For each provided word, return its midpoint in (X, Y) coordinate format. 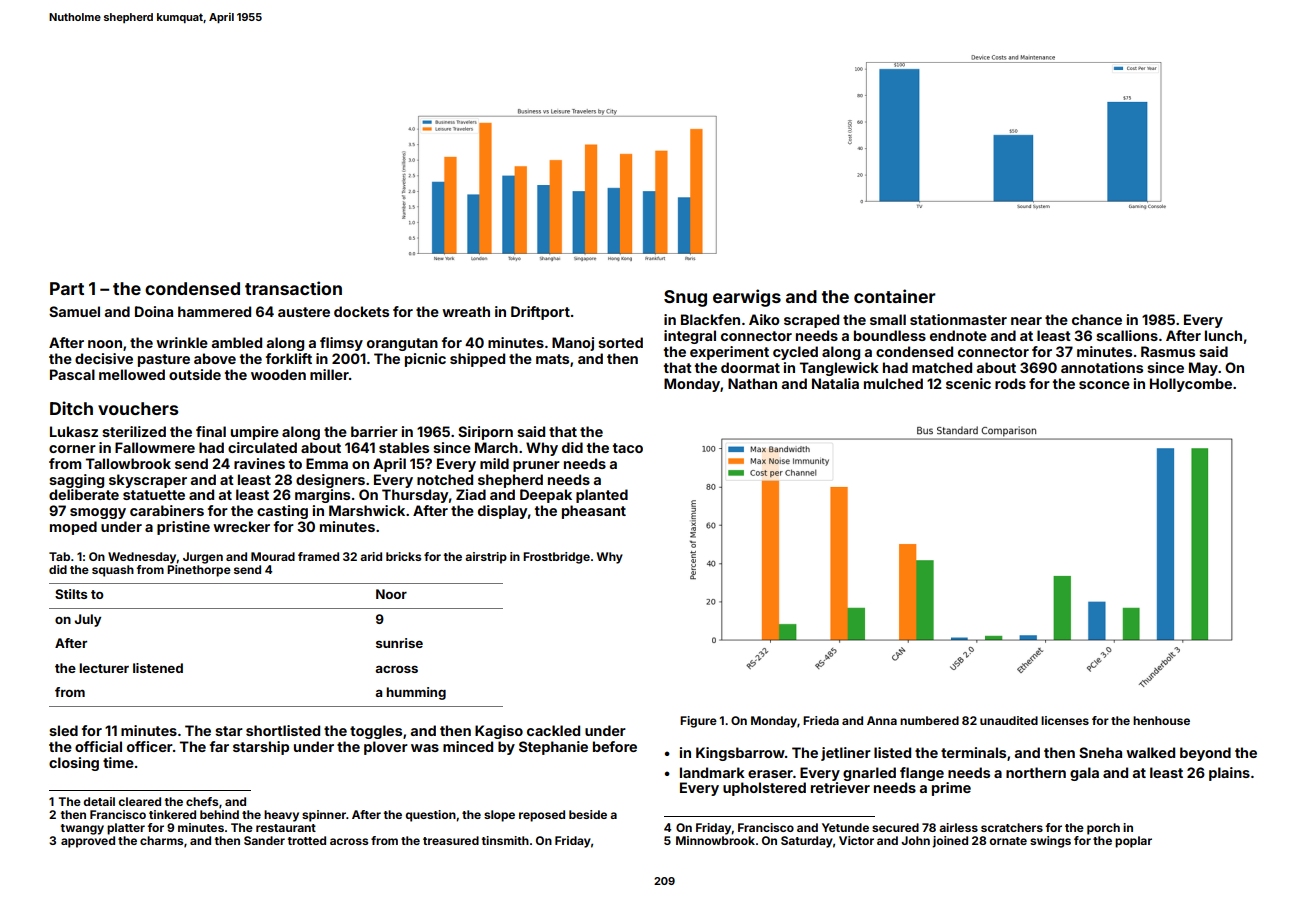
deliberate (84, 494)
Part (67, 288)
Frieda (821, 720)
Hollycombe (1191, 385)
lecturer (104, 668)
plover (386, 748)
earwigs (747, 298)
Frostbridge (556, 558)
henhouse (1161, 720)
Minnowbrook (715, 840)
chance (1097, 319)
